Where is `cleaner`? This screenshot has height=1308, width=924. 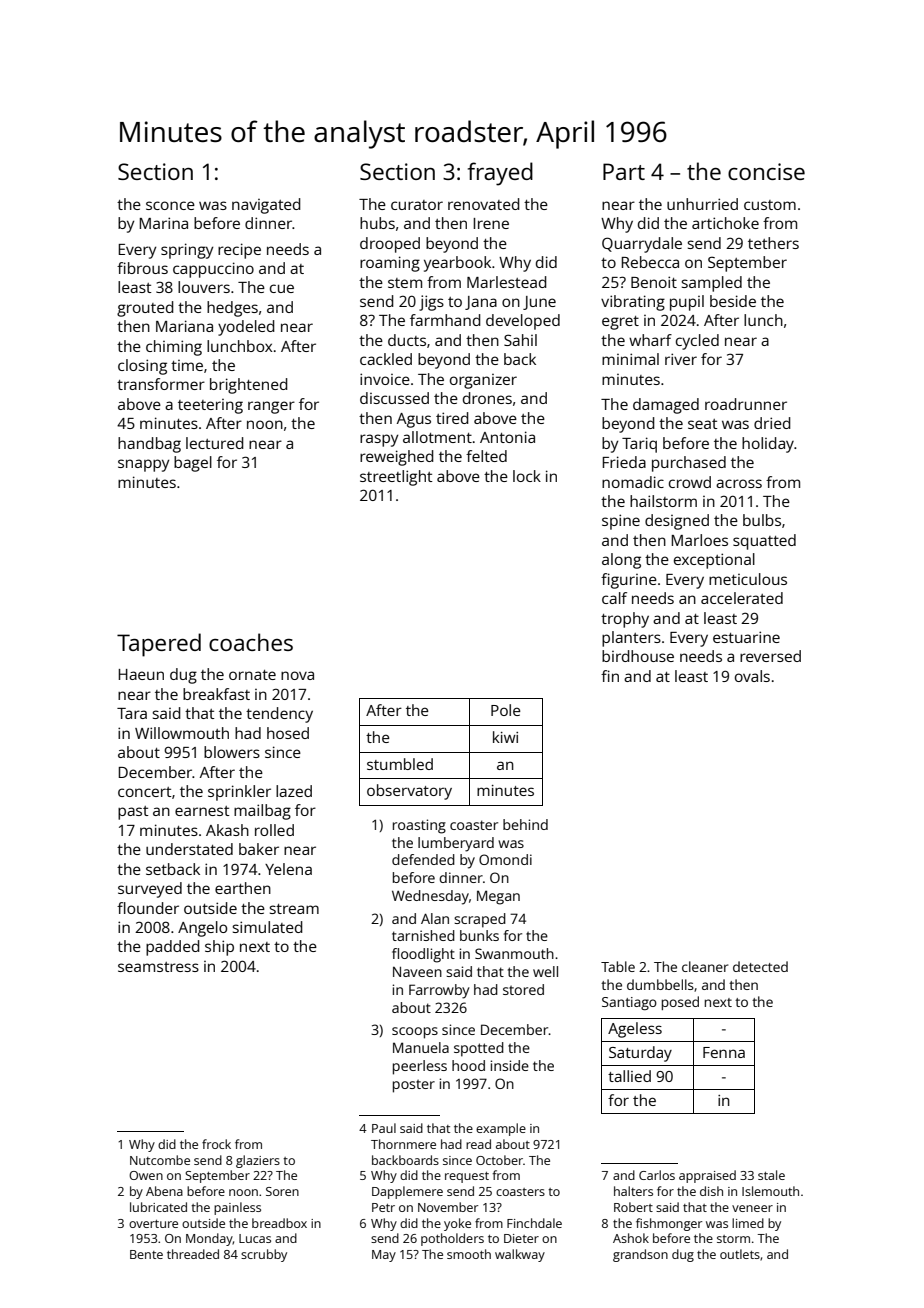
cleaner is located at coordinates (705, 966).
